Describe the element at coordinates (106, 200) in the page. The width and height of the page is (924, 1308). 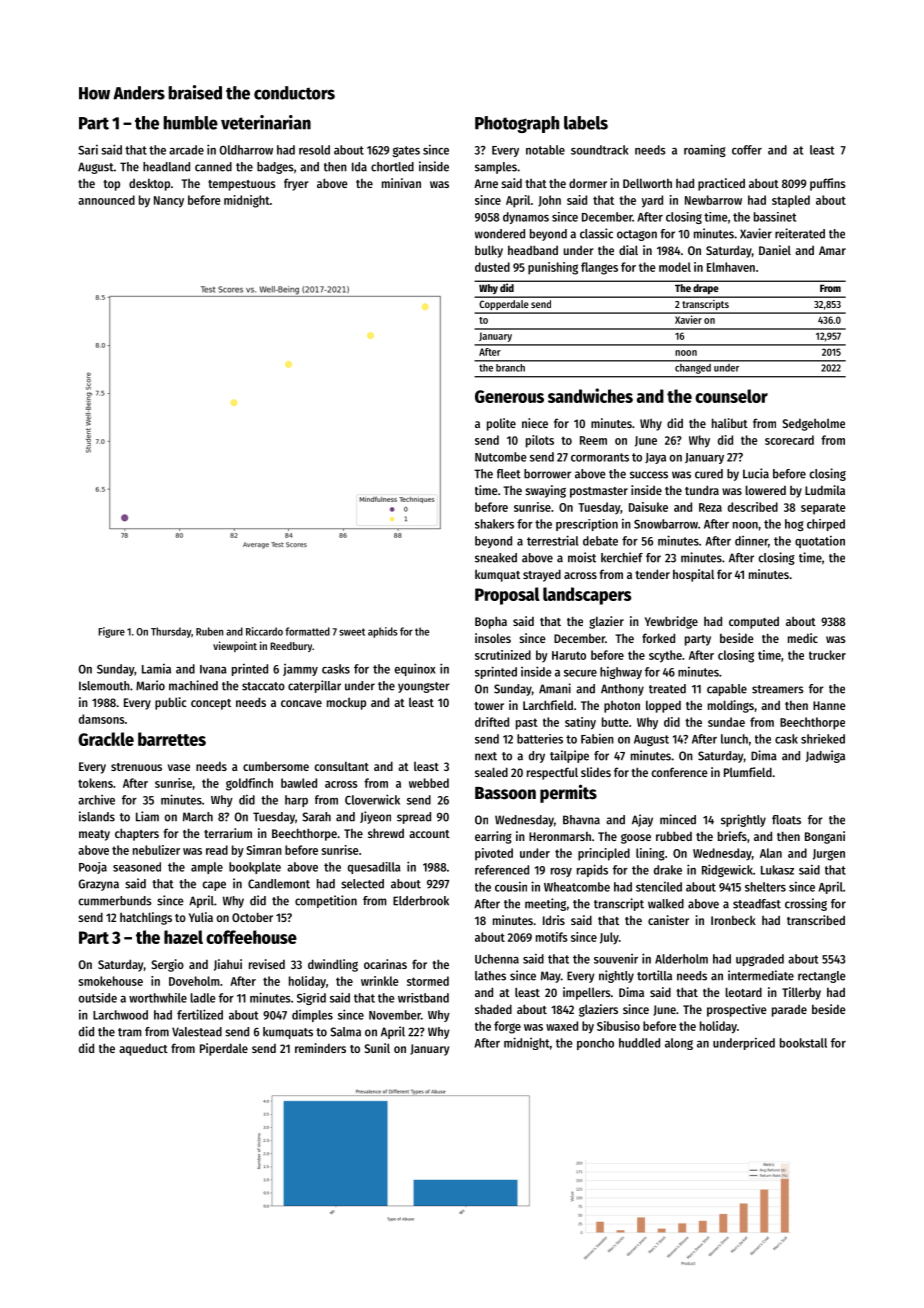
I see `announced` at that location.
